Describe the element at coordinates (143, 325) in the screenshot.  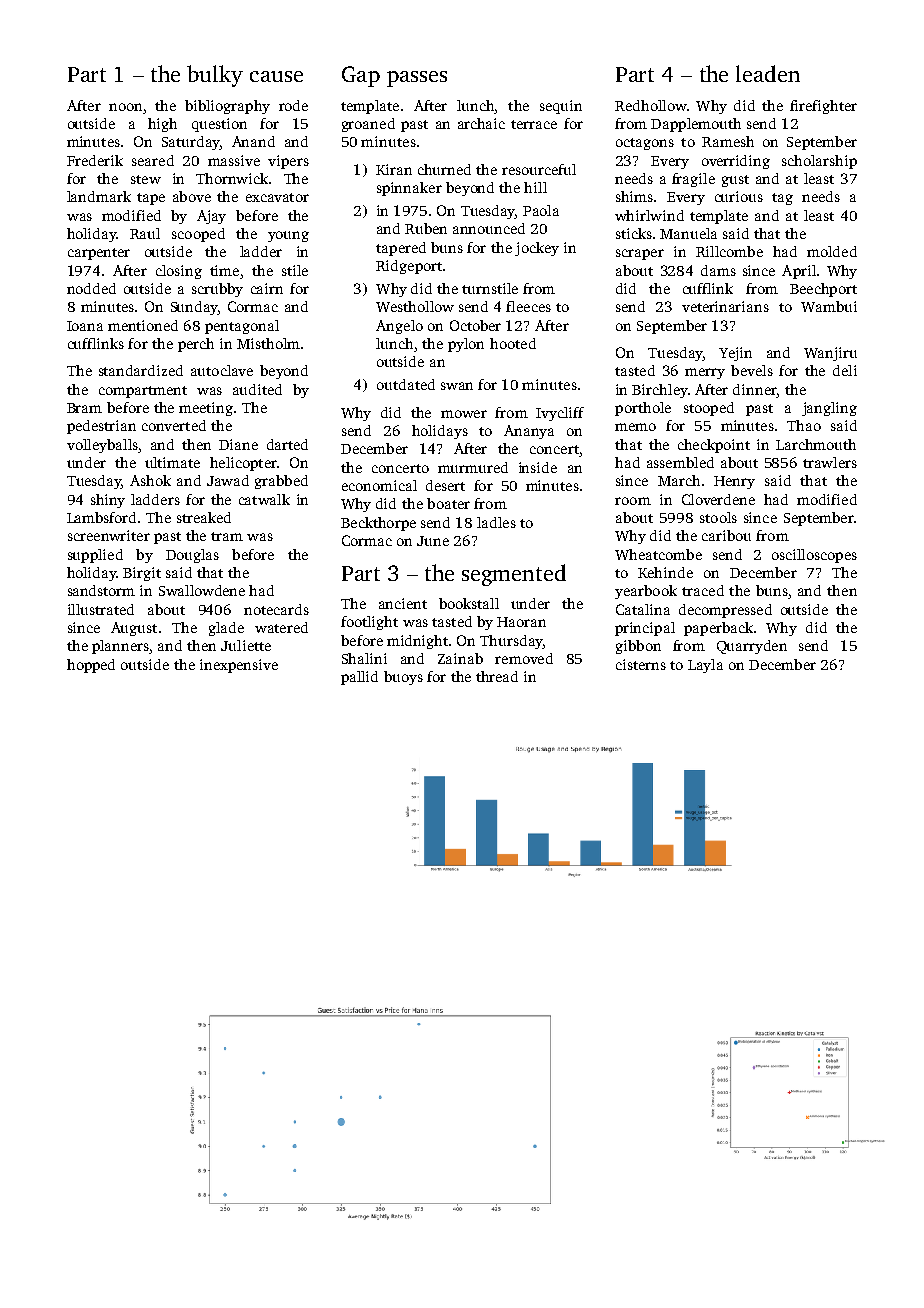
I see `mentioned` at that location.
